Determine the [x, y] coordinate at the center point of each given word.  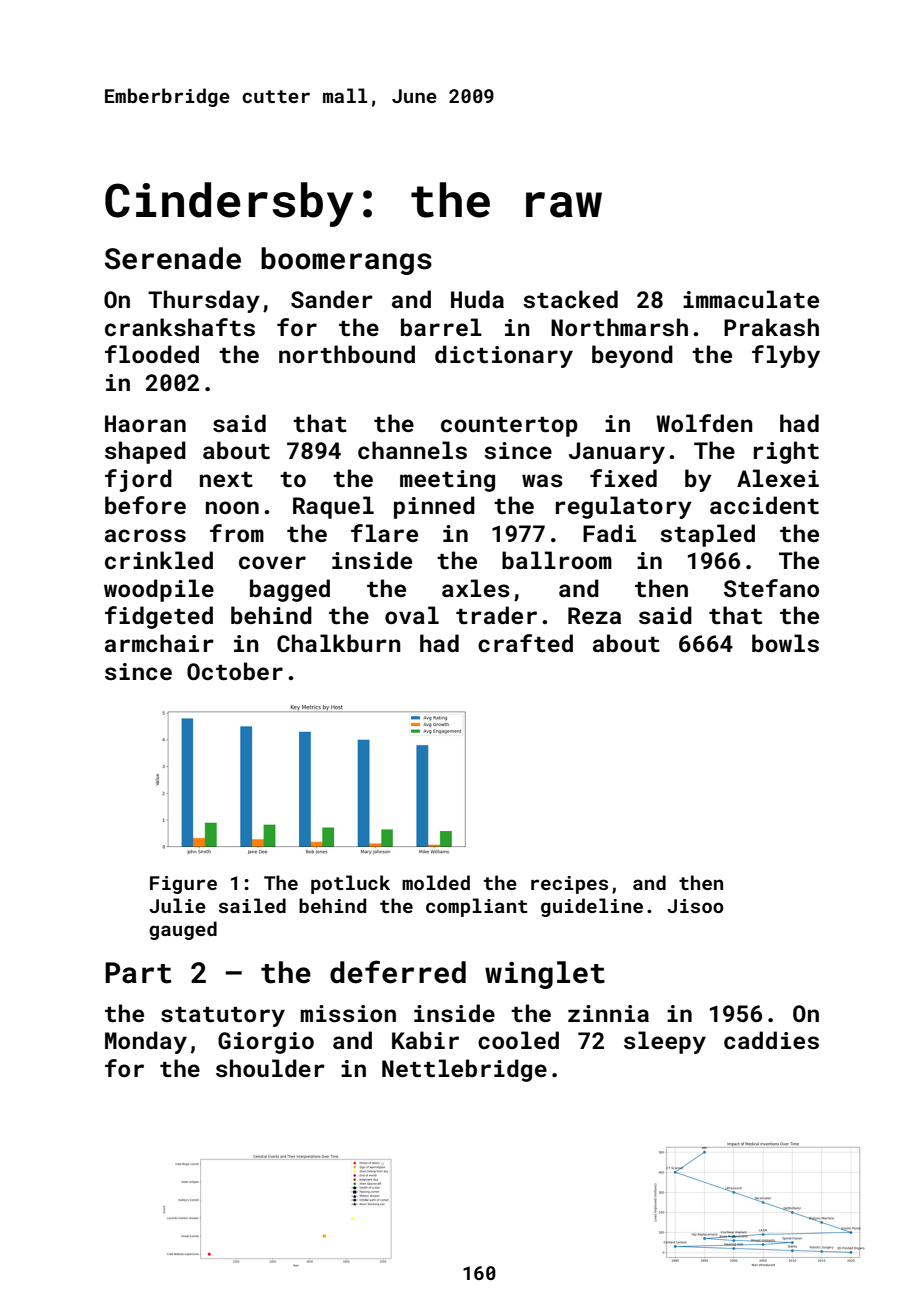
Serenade [173, 258]
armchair [159, 643]
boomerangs [346, 261]
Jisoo [695, 906]
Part [138, 973]
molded [436, 882]
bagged [290, 590]
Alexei [778, 478]
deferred [398, 972]
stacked [570, 299]
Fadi [609, 533]
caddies [771, 1040]
